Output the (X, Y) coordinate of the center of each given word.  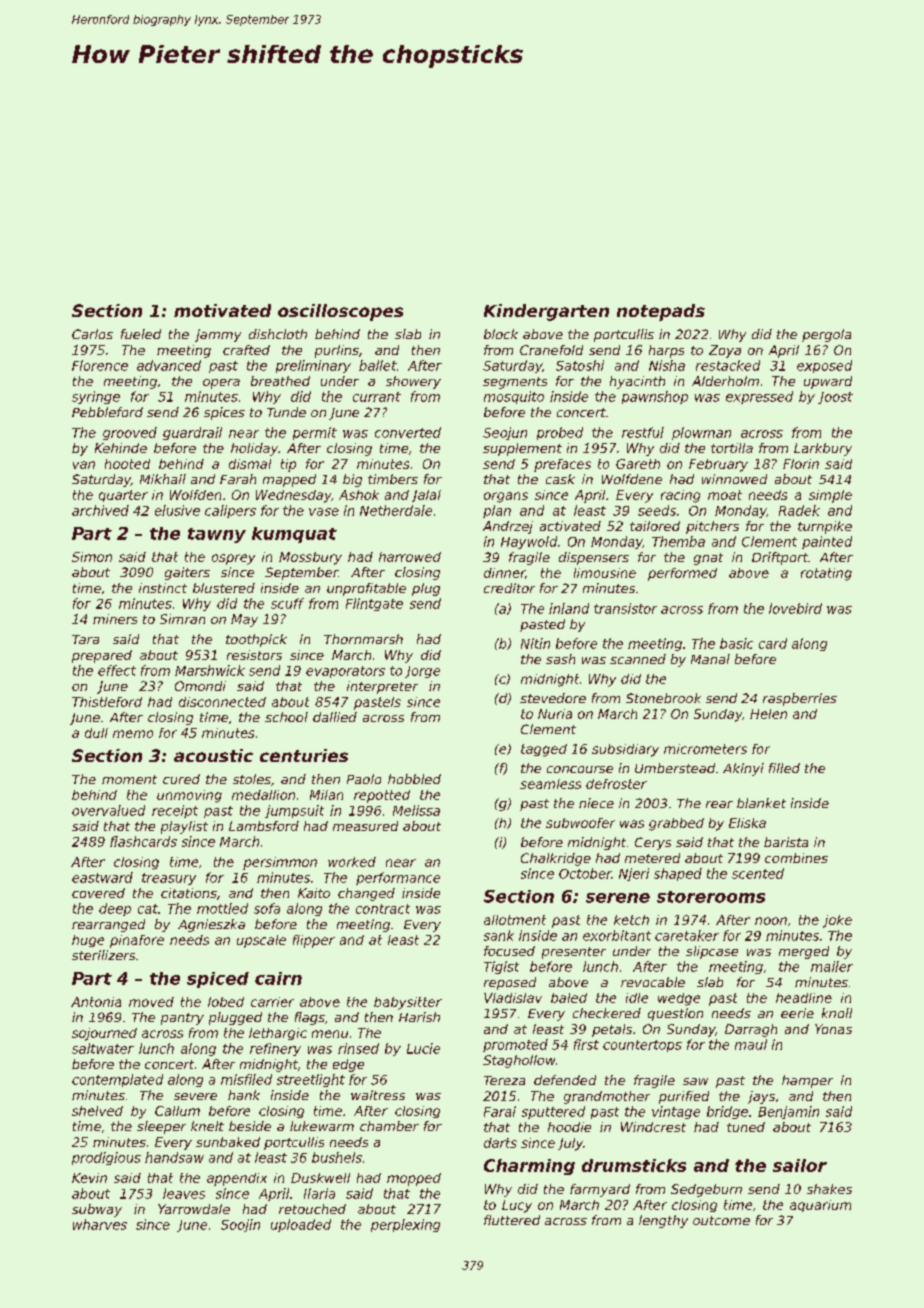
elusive (177, 510)
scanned (638, 659)
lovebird (795, 608)
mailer (832, 966)
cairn (278, 978)
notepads (661, 312)
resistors (254, 655)
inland (569, 608)
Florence (100, 365)
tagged (544, 750)
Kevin (89, 1178)
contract (383, 909)
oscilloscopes (340, 312)
